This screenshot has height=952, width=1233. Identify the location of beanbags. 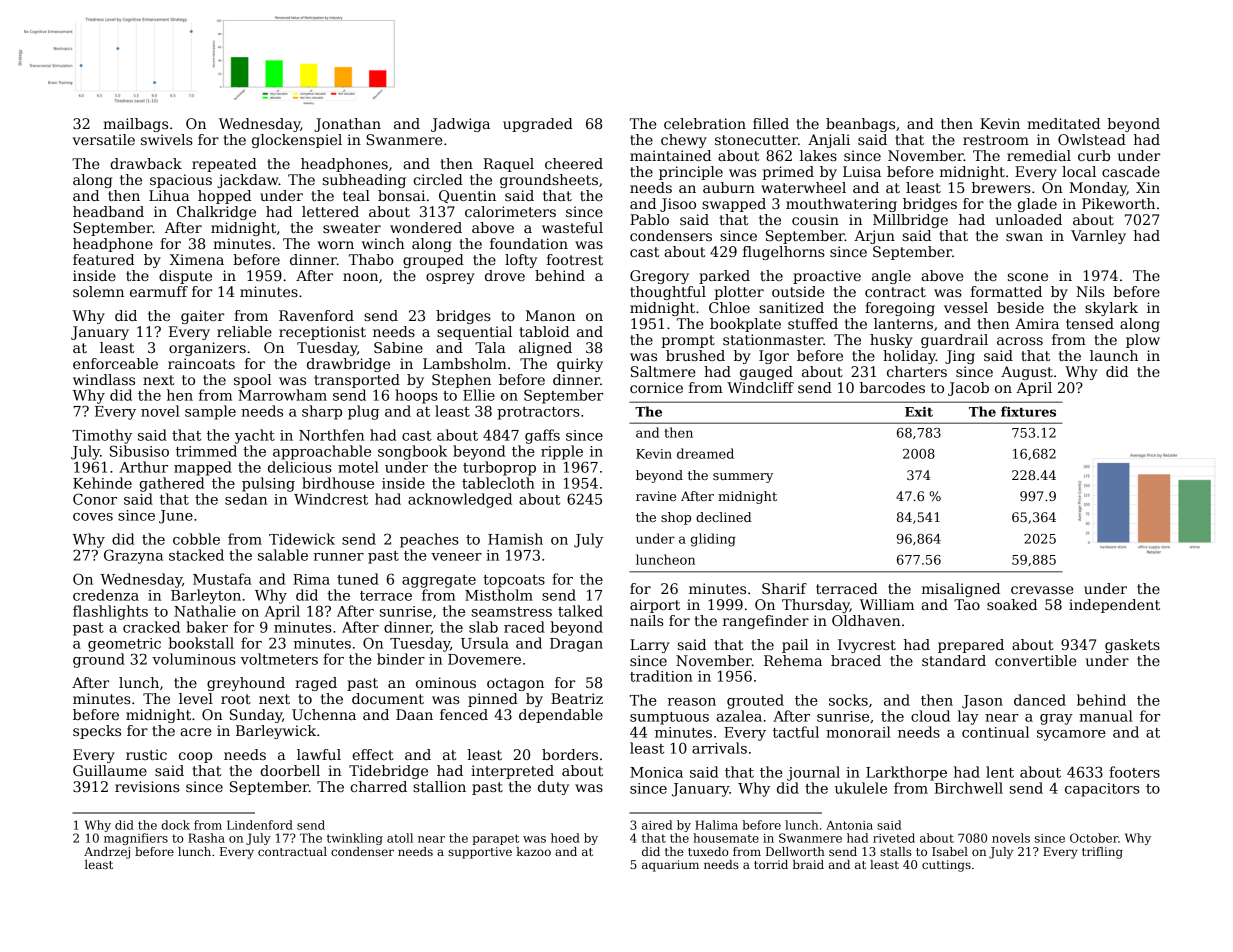
(860, 125).
